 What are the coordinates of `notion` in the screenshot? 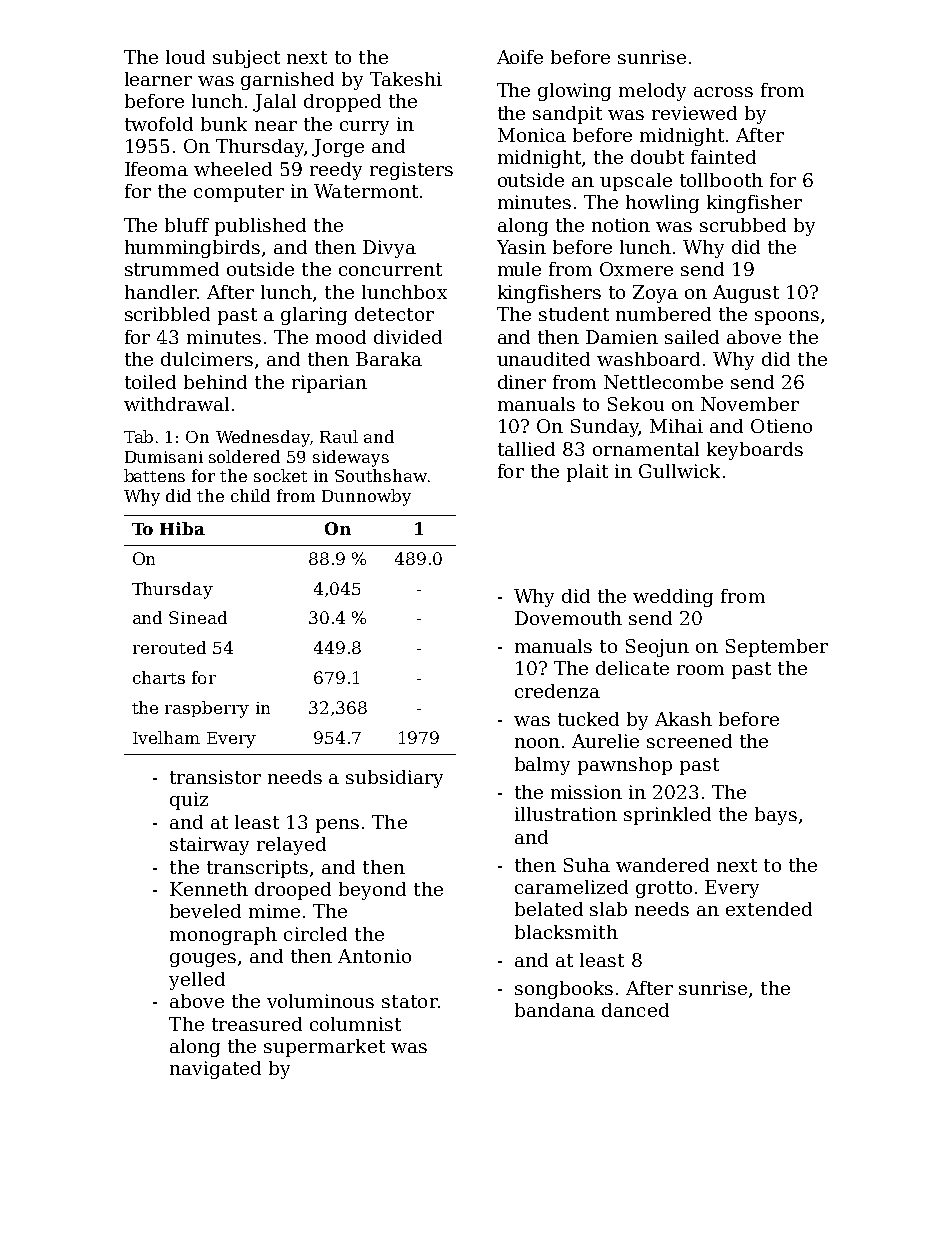 It's located at (621, 225).
